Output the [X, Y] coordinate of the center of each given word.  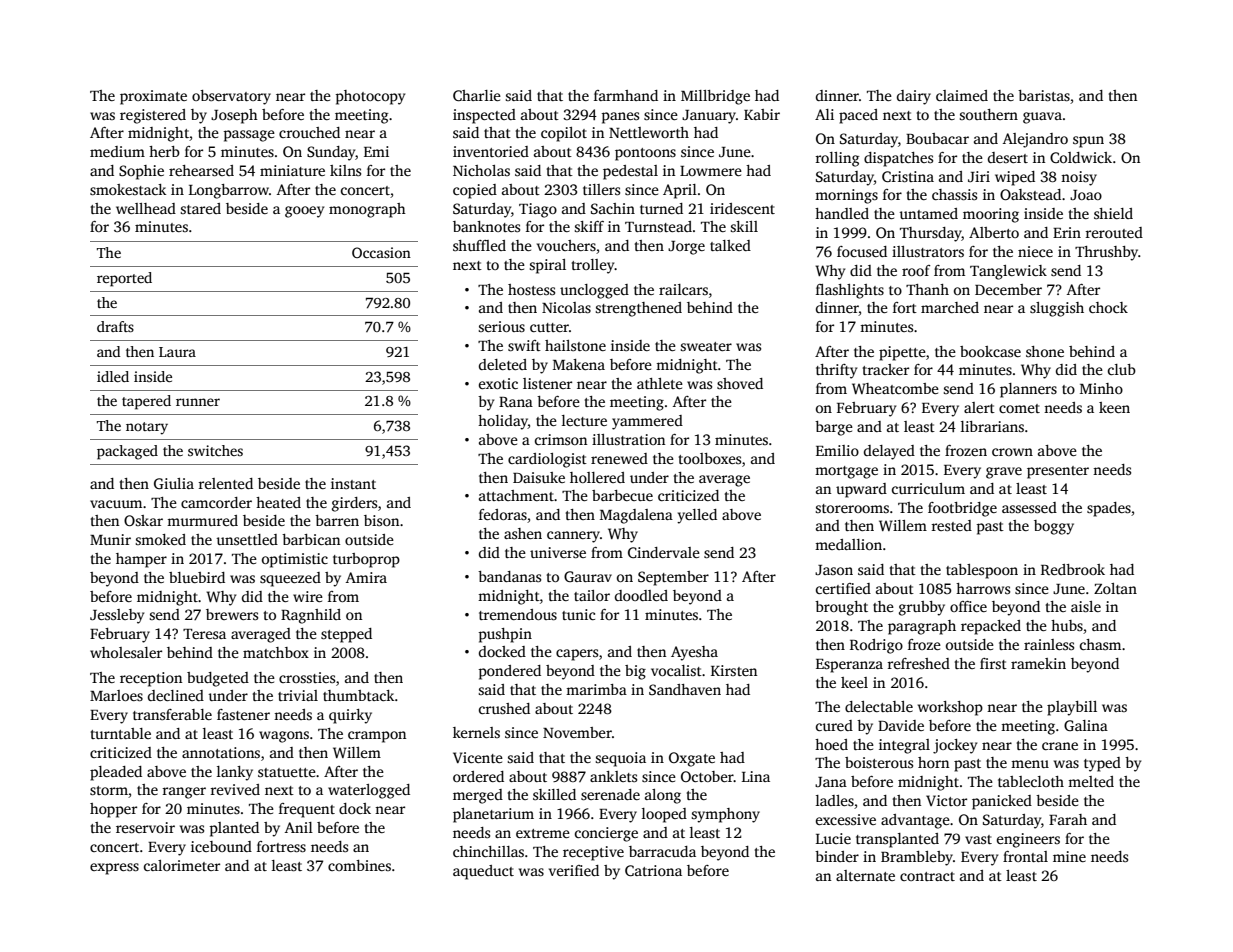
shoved [740, 383]
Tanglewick [1008, 272]
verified [574, 870]
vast [978, 839]
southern [989, 114]
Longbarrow [229, 191]
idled [113, 376]
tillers [601, 189]
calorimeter [182, 865]
